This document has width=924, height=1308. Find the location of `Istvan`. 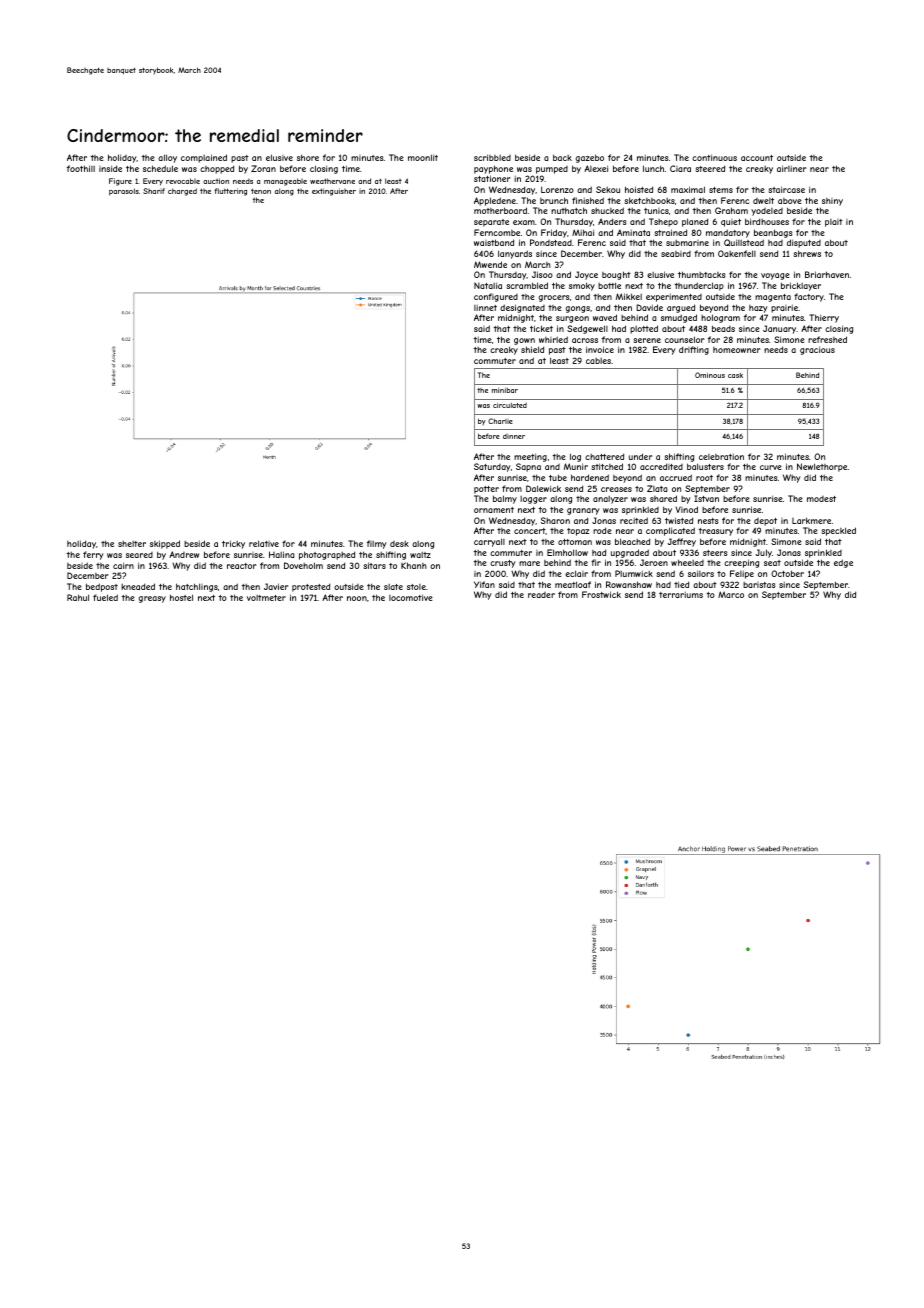

Istvan is located at coordinates (706, 498).
